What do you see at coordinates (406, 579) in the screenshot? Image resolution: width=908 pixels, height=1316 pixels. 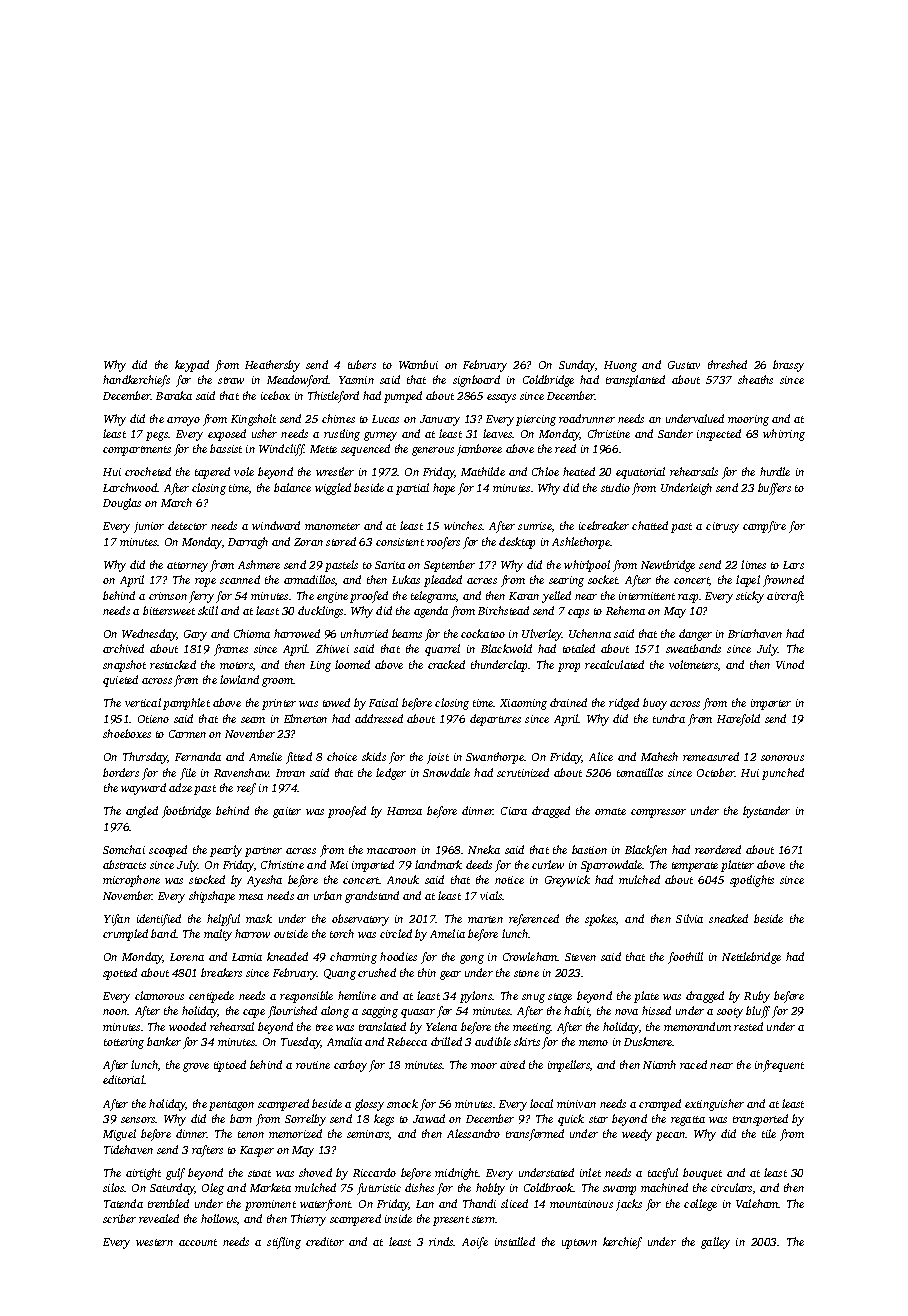 I see `Lukas` at bounding box center [406, 579].
